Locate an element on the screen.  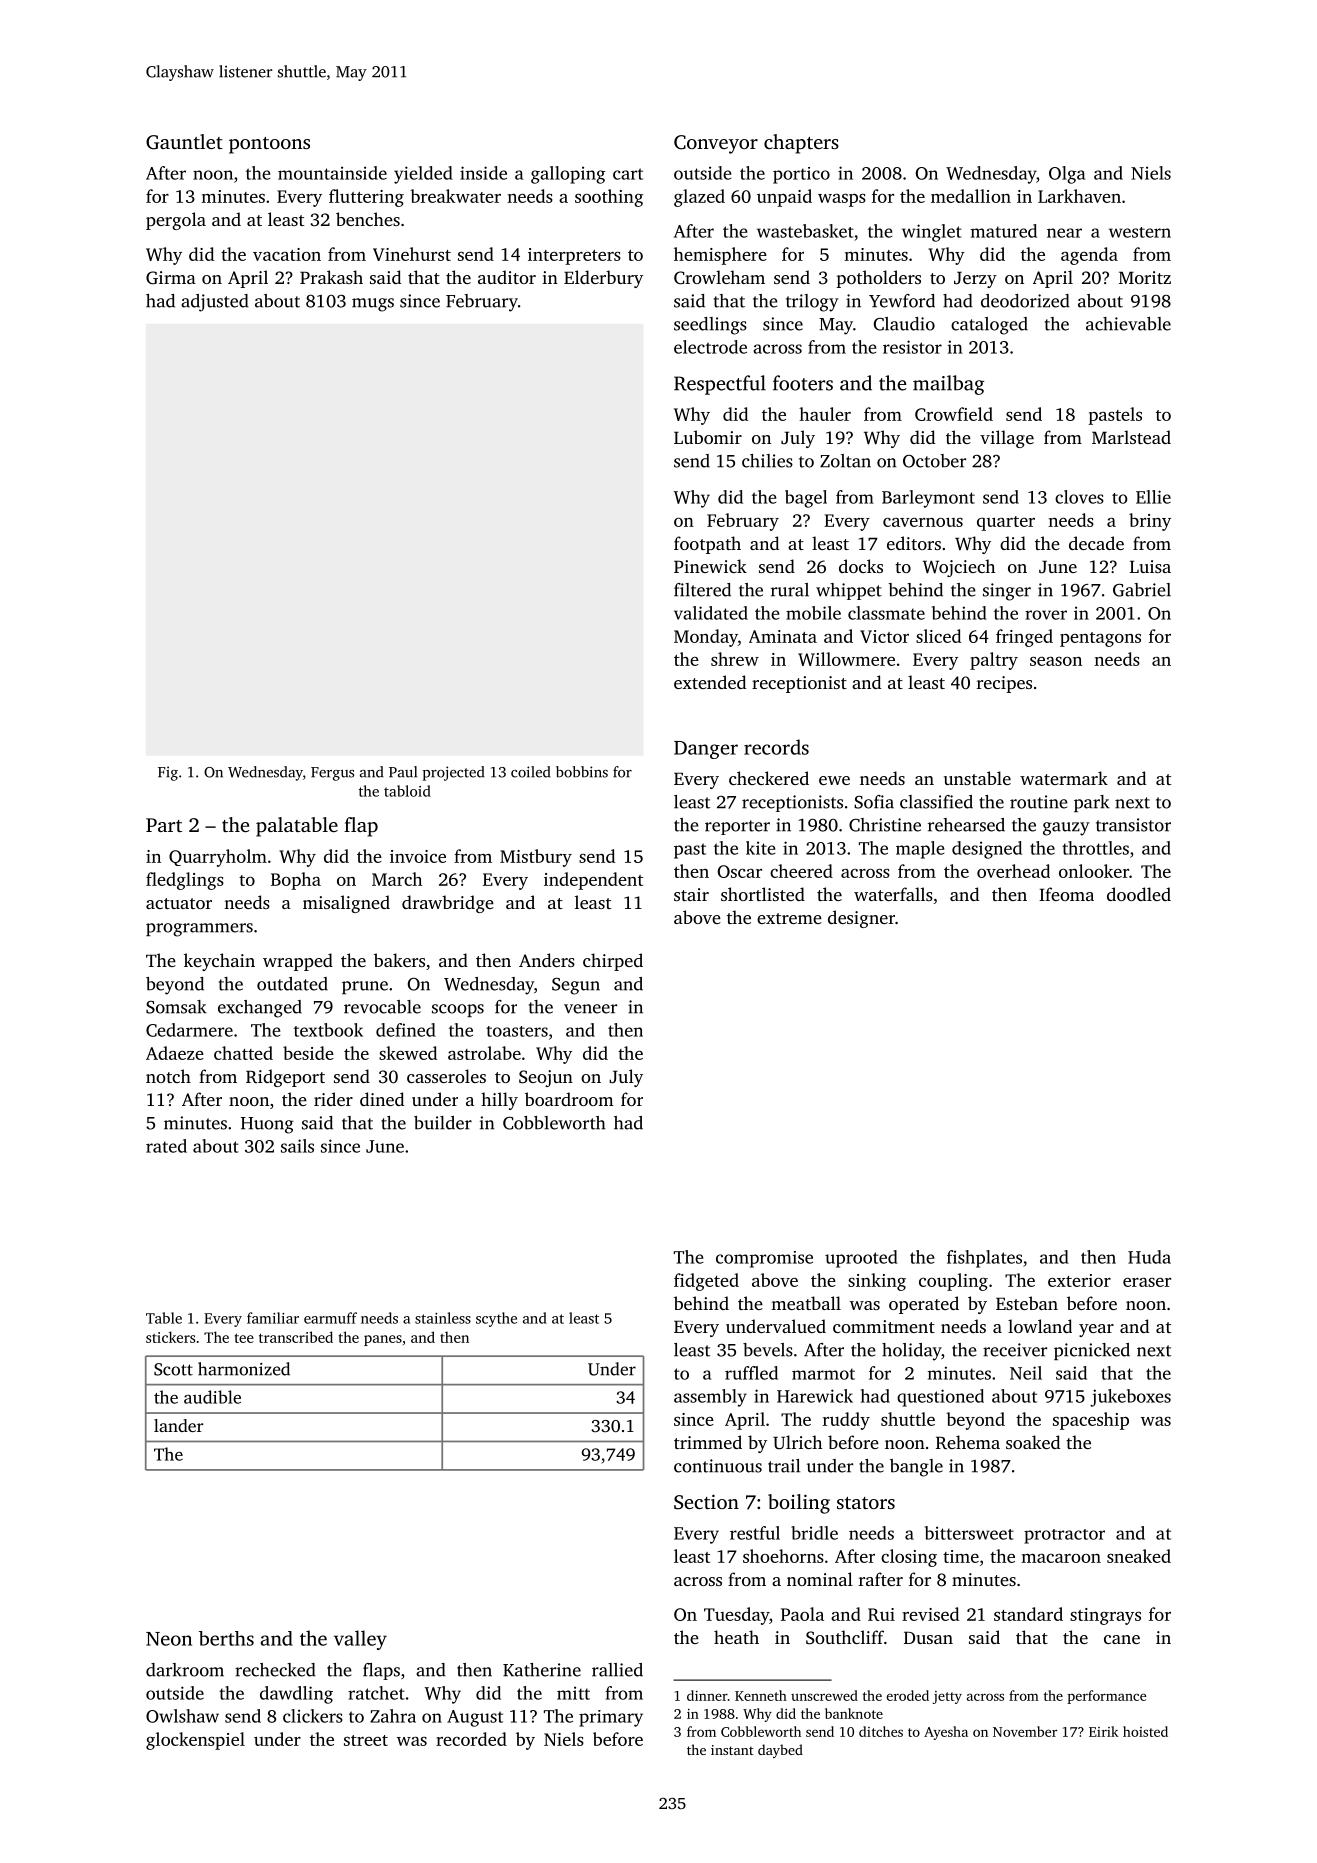
independent is located at coordinates (593, 881).
